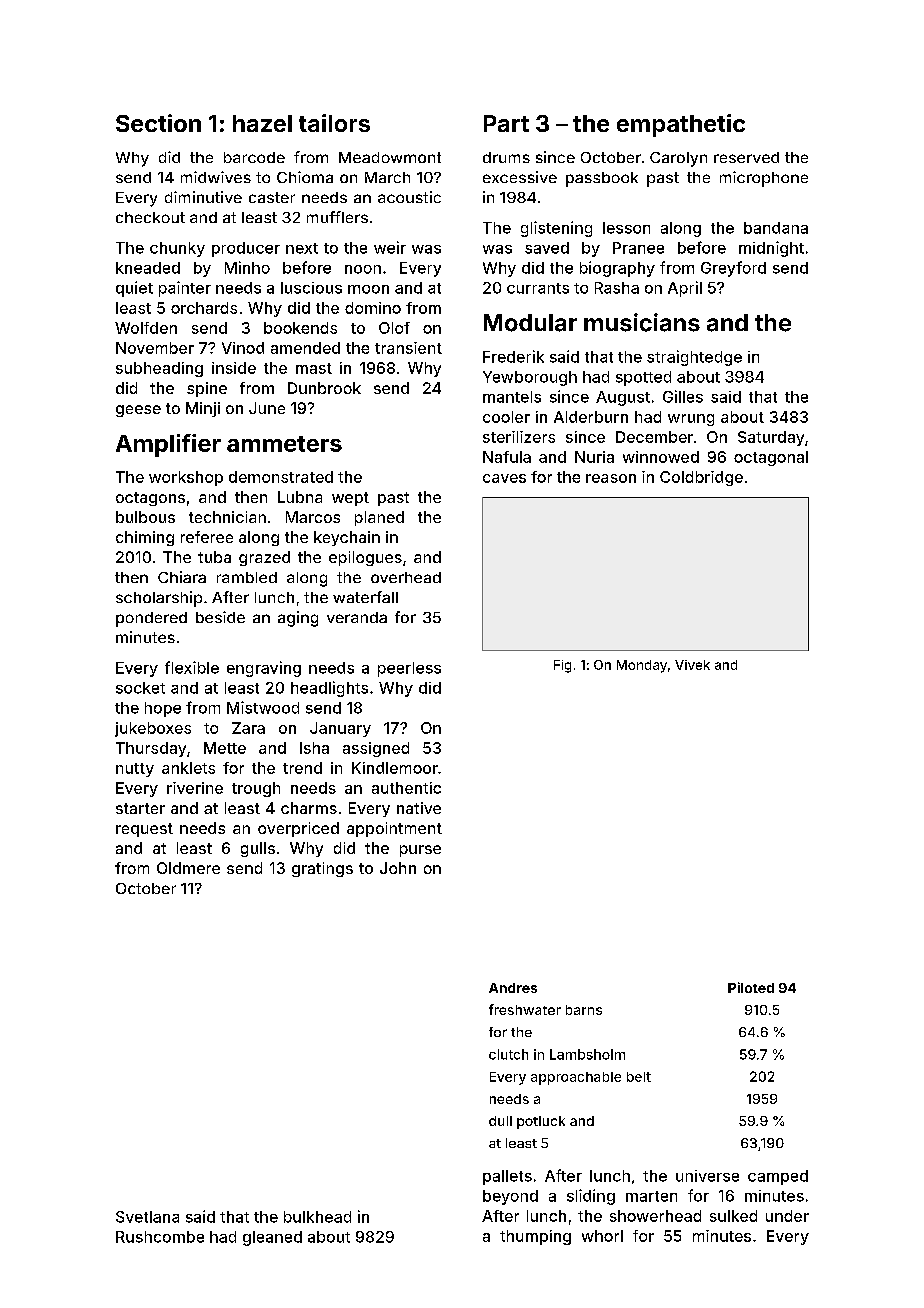 This image has height=1308, width=924. Describe the element at coordinates (160, 1237) in the image. I see `Rushcombe` at that location.
